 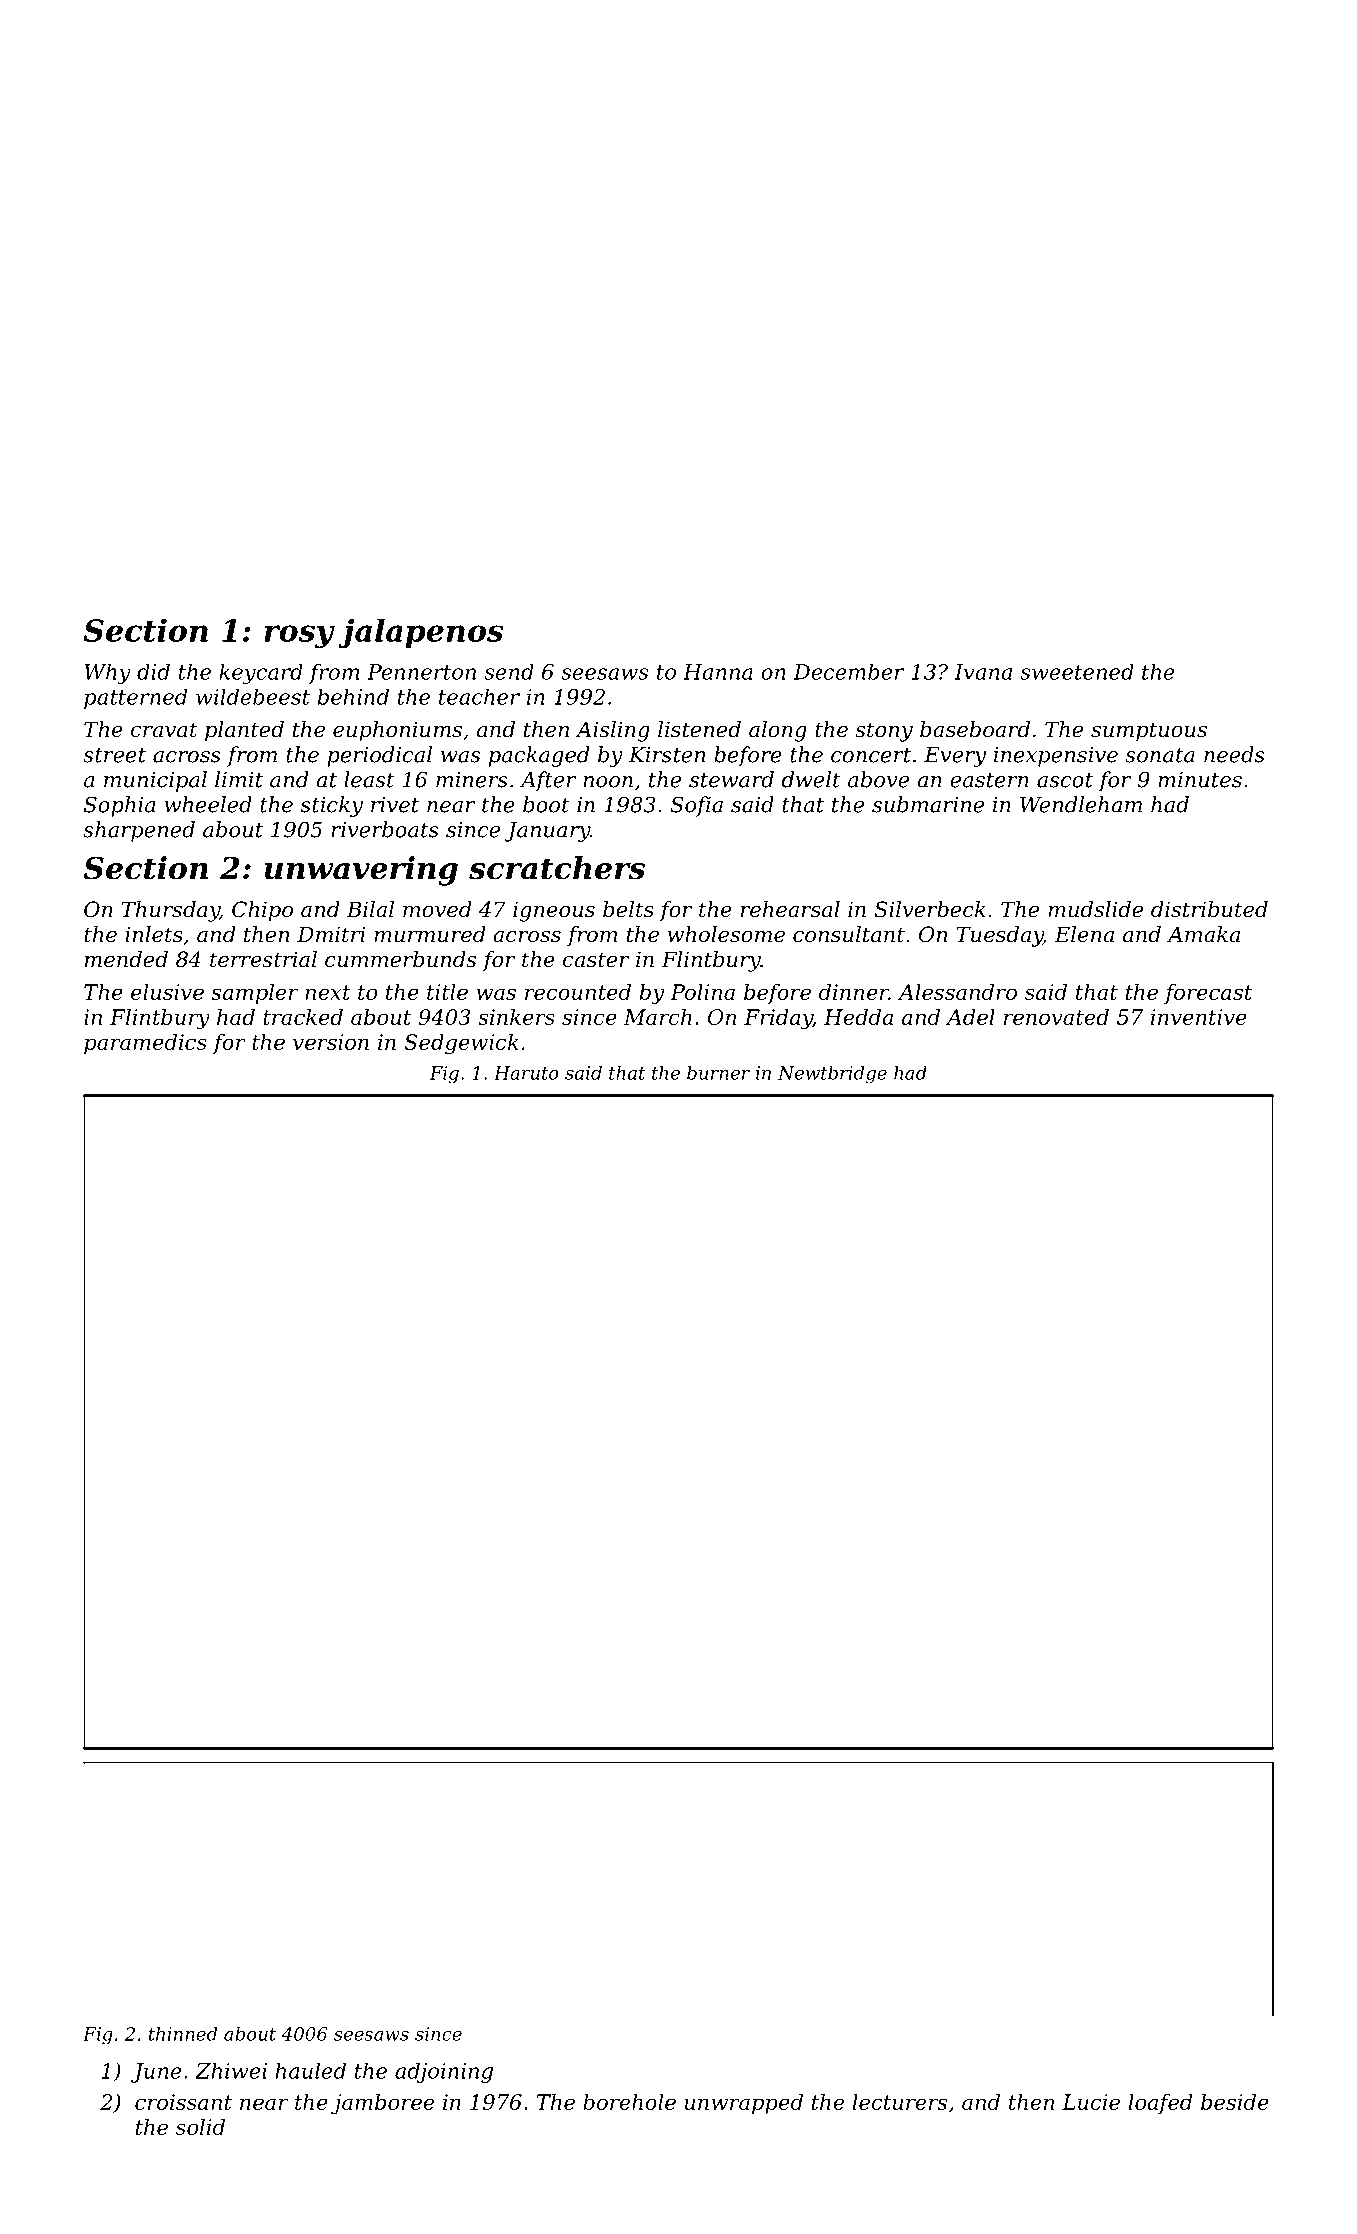 What do you see at coordinates (183, 2034) in the screenshot?
I see `thinned` at bounding box center [183, 2034].
